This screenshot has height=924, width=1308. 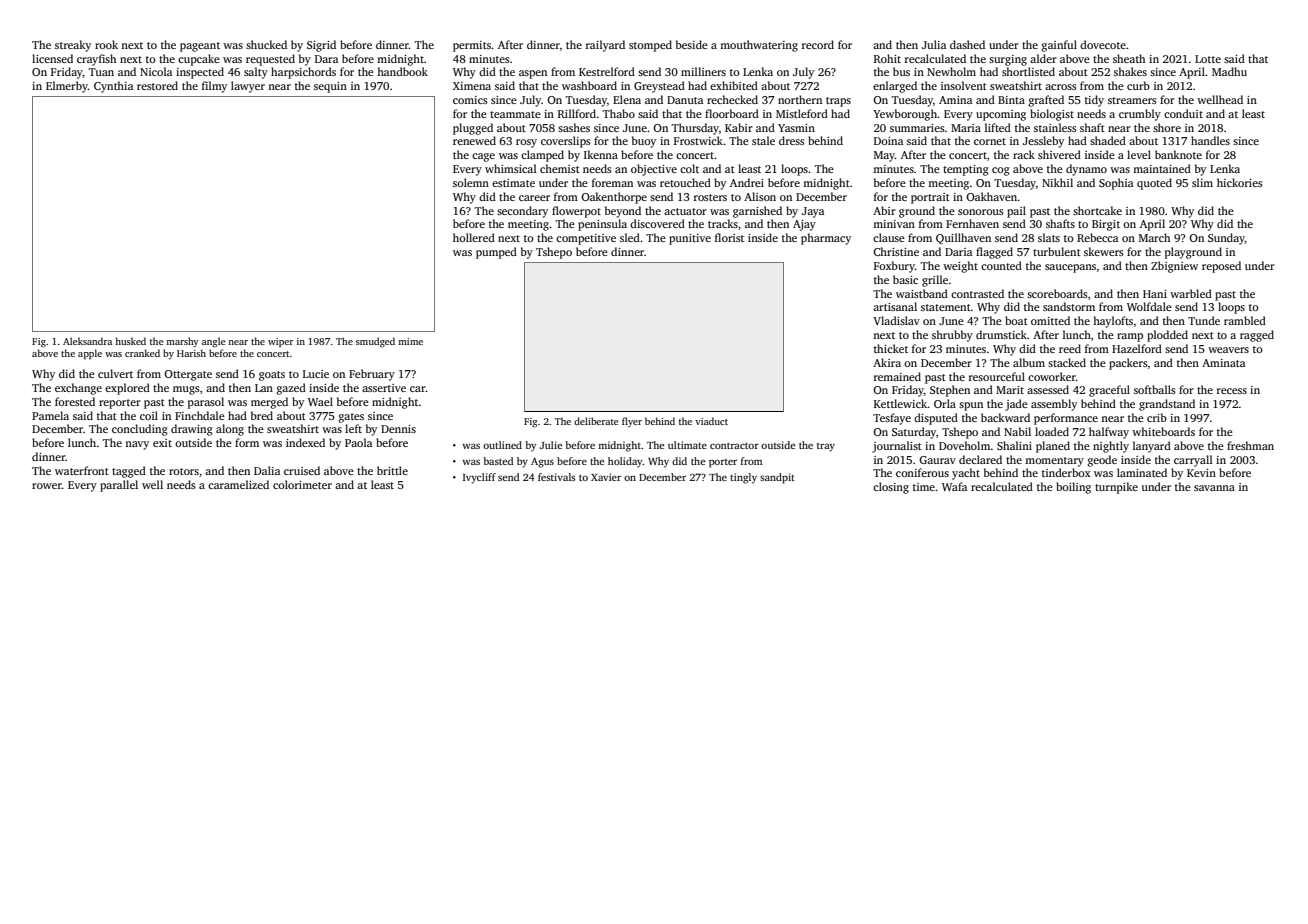 What do you see at coordinates (214, 87) in the screenshot?
I see `filmy` at bounding box center [214, 87].
